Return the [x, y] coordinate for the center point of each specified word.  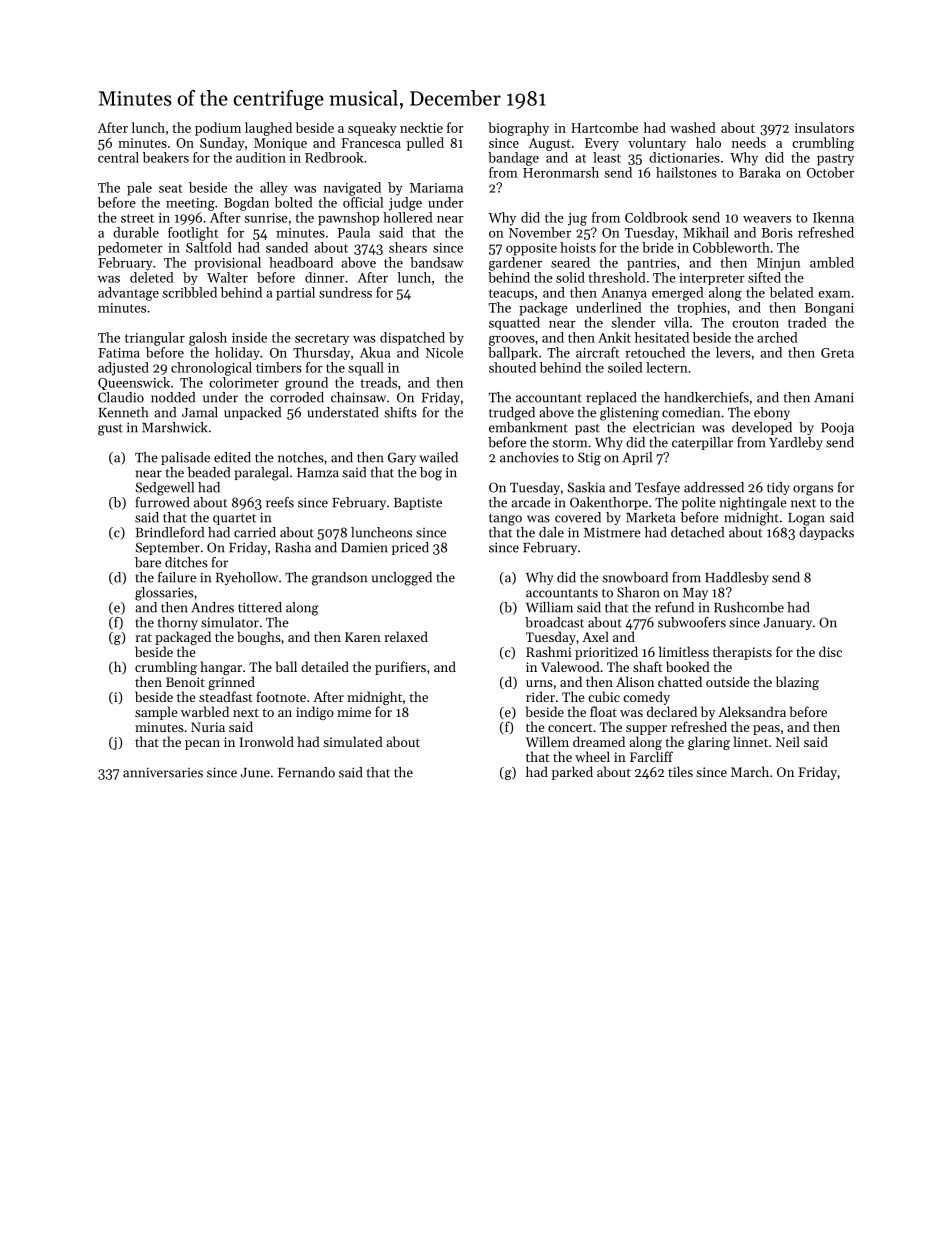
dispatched [412, 338]
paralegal [262, 474]
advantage [128, 294]
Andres [212, 607]
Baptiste [418, 503]
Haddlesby [737, 578]
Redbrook [334, 157]
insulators [824, 127]
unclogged [402, 579]
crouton [755, 323]
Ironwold [267, 741]
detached [697, 532]
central [118, 157]
